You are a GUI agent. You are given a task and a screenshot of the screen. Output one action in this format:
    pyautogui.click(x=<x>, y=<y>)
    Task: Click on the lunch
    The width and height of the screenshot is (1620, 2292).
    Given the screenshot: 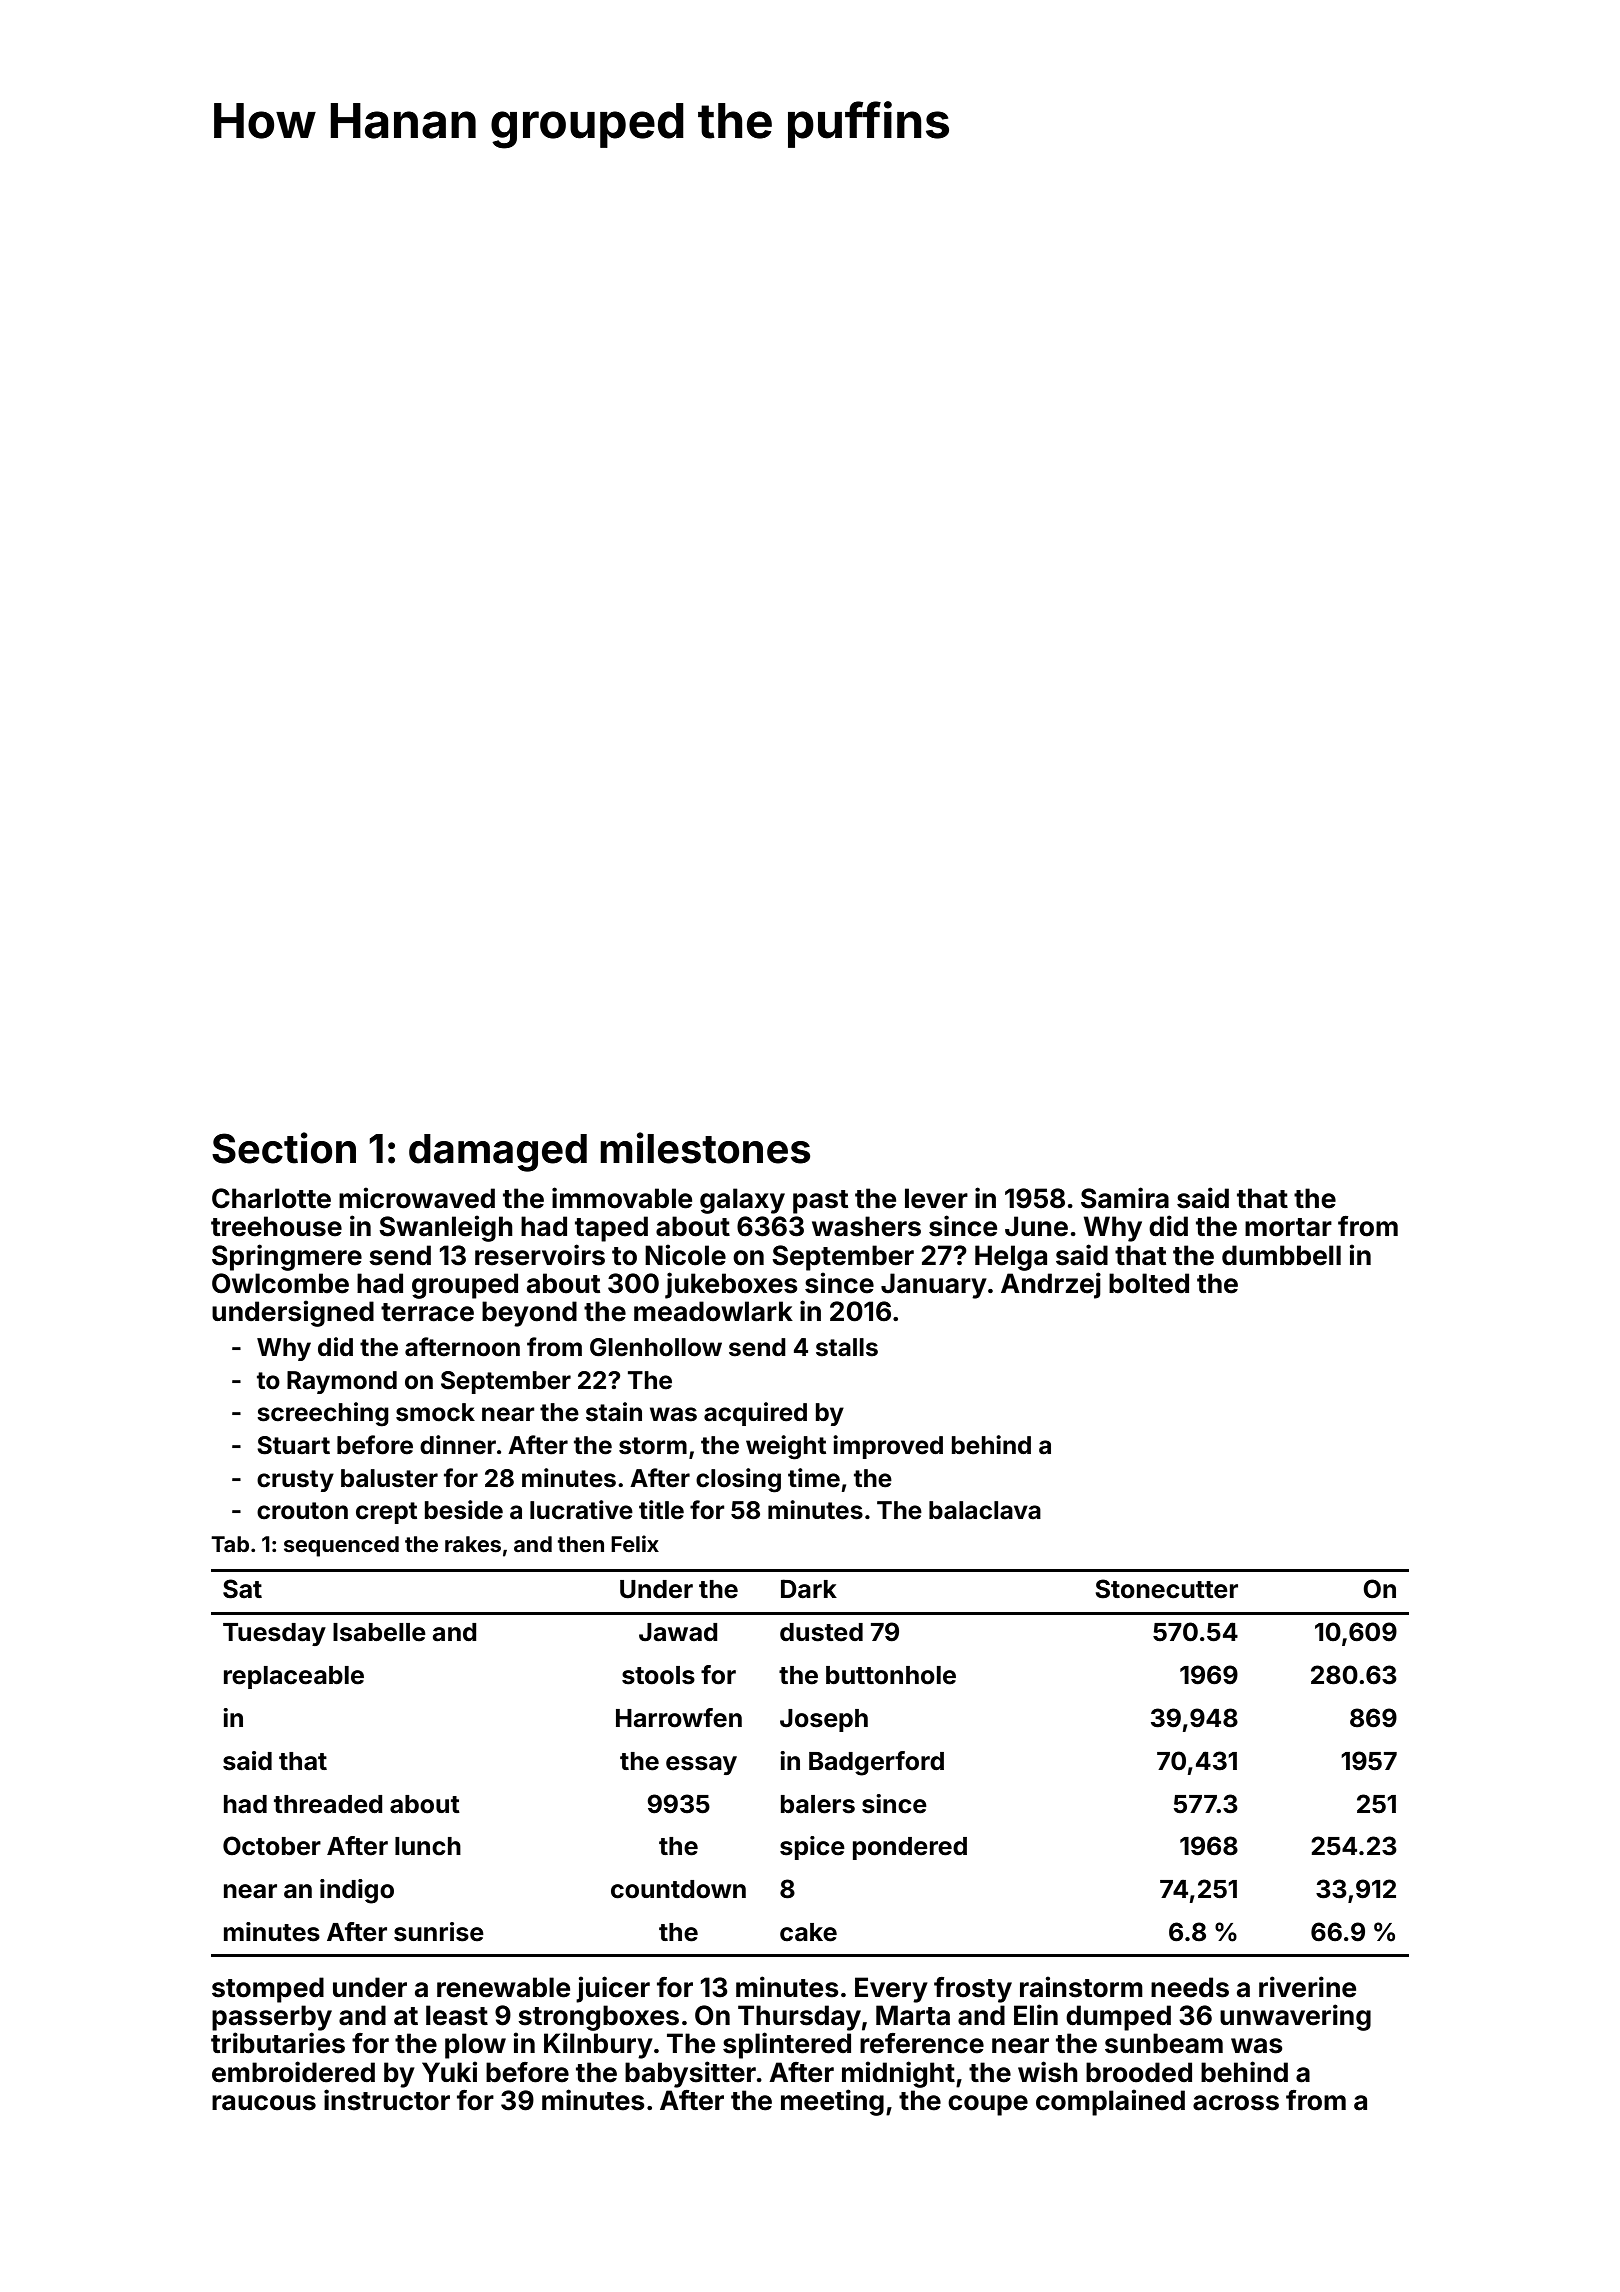 What is the action you would take?
    pyautogui.click(x=428, y=1846)
